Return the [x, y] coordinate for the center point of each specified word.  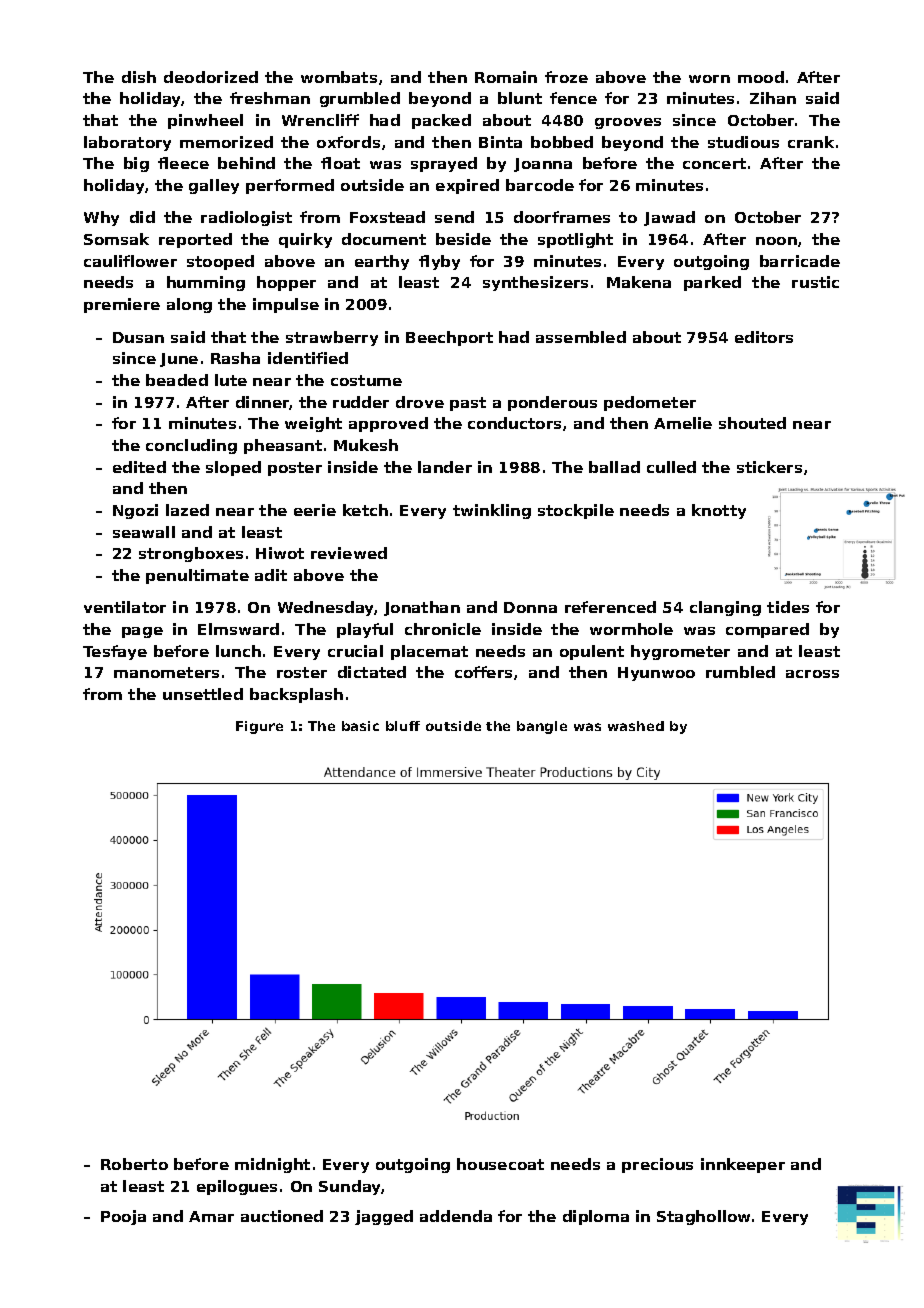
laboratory [127, 143]
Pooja [123, 1217]
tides [788, 607]
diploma [596, 1217]
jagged [384, 1217]
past [468, 404]
